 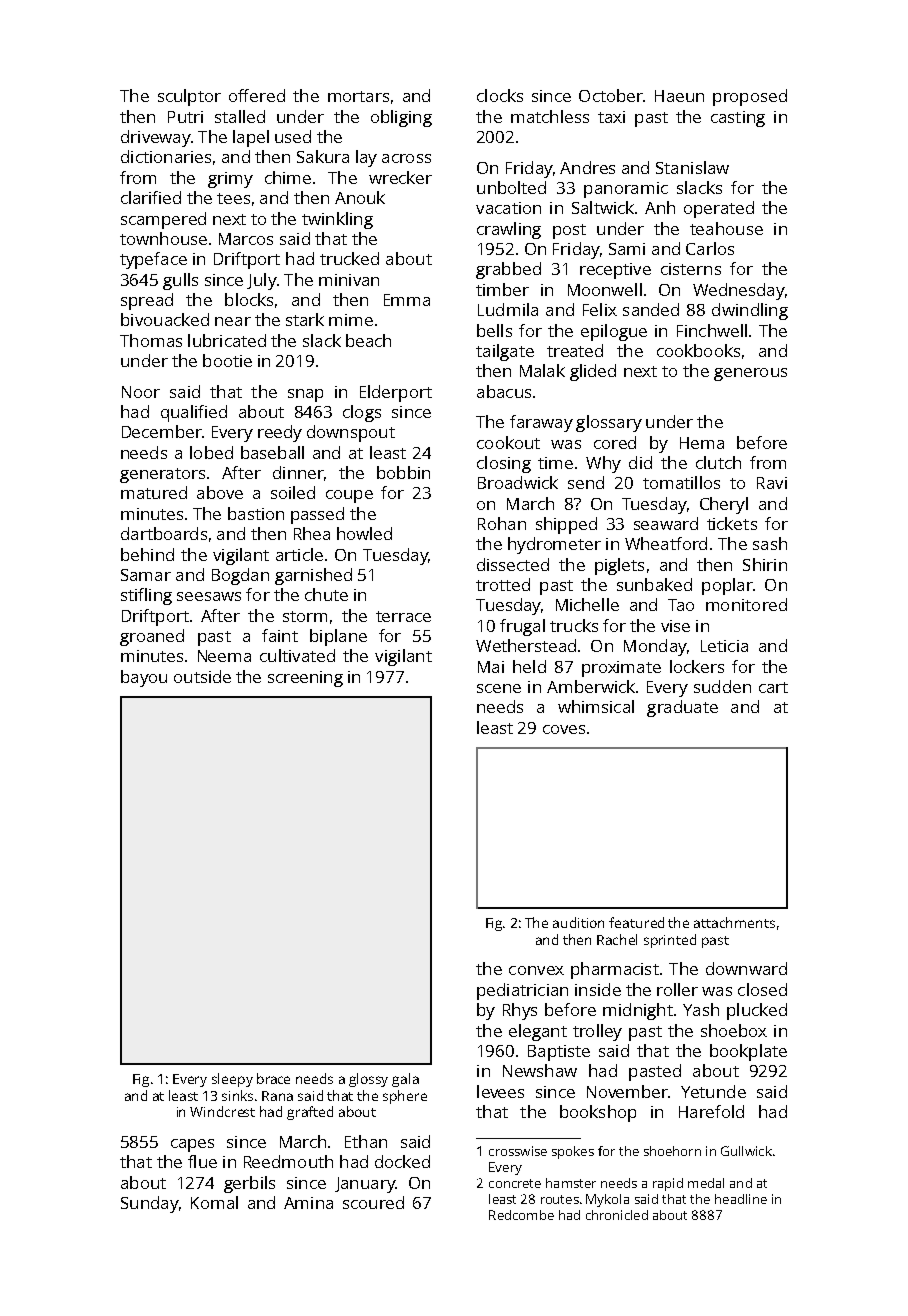 I want to click on howled, so click(x=364, y=533).
